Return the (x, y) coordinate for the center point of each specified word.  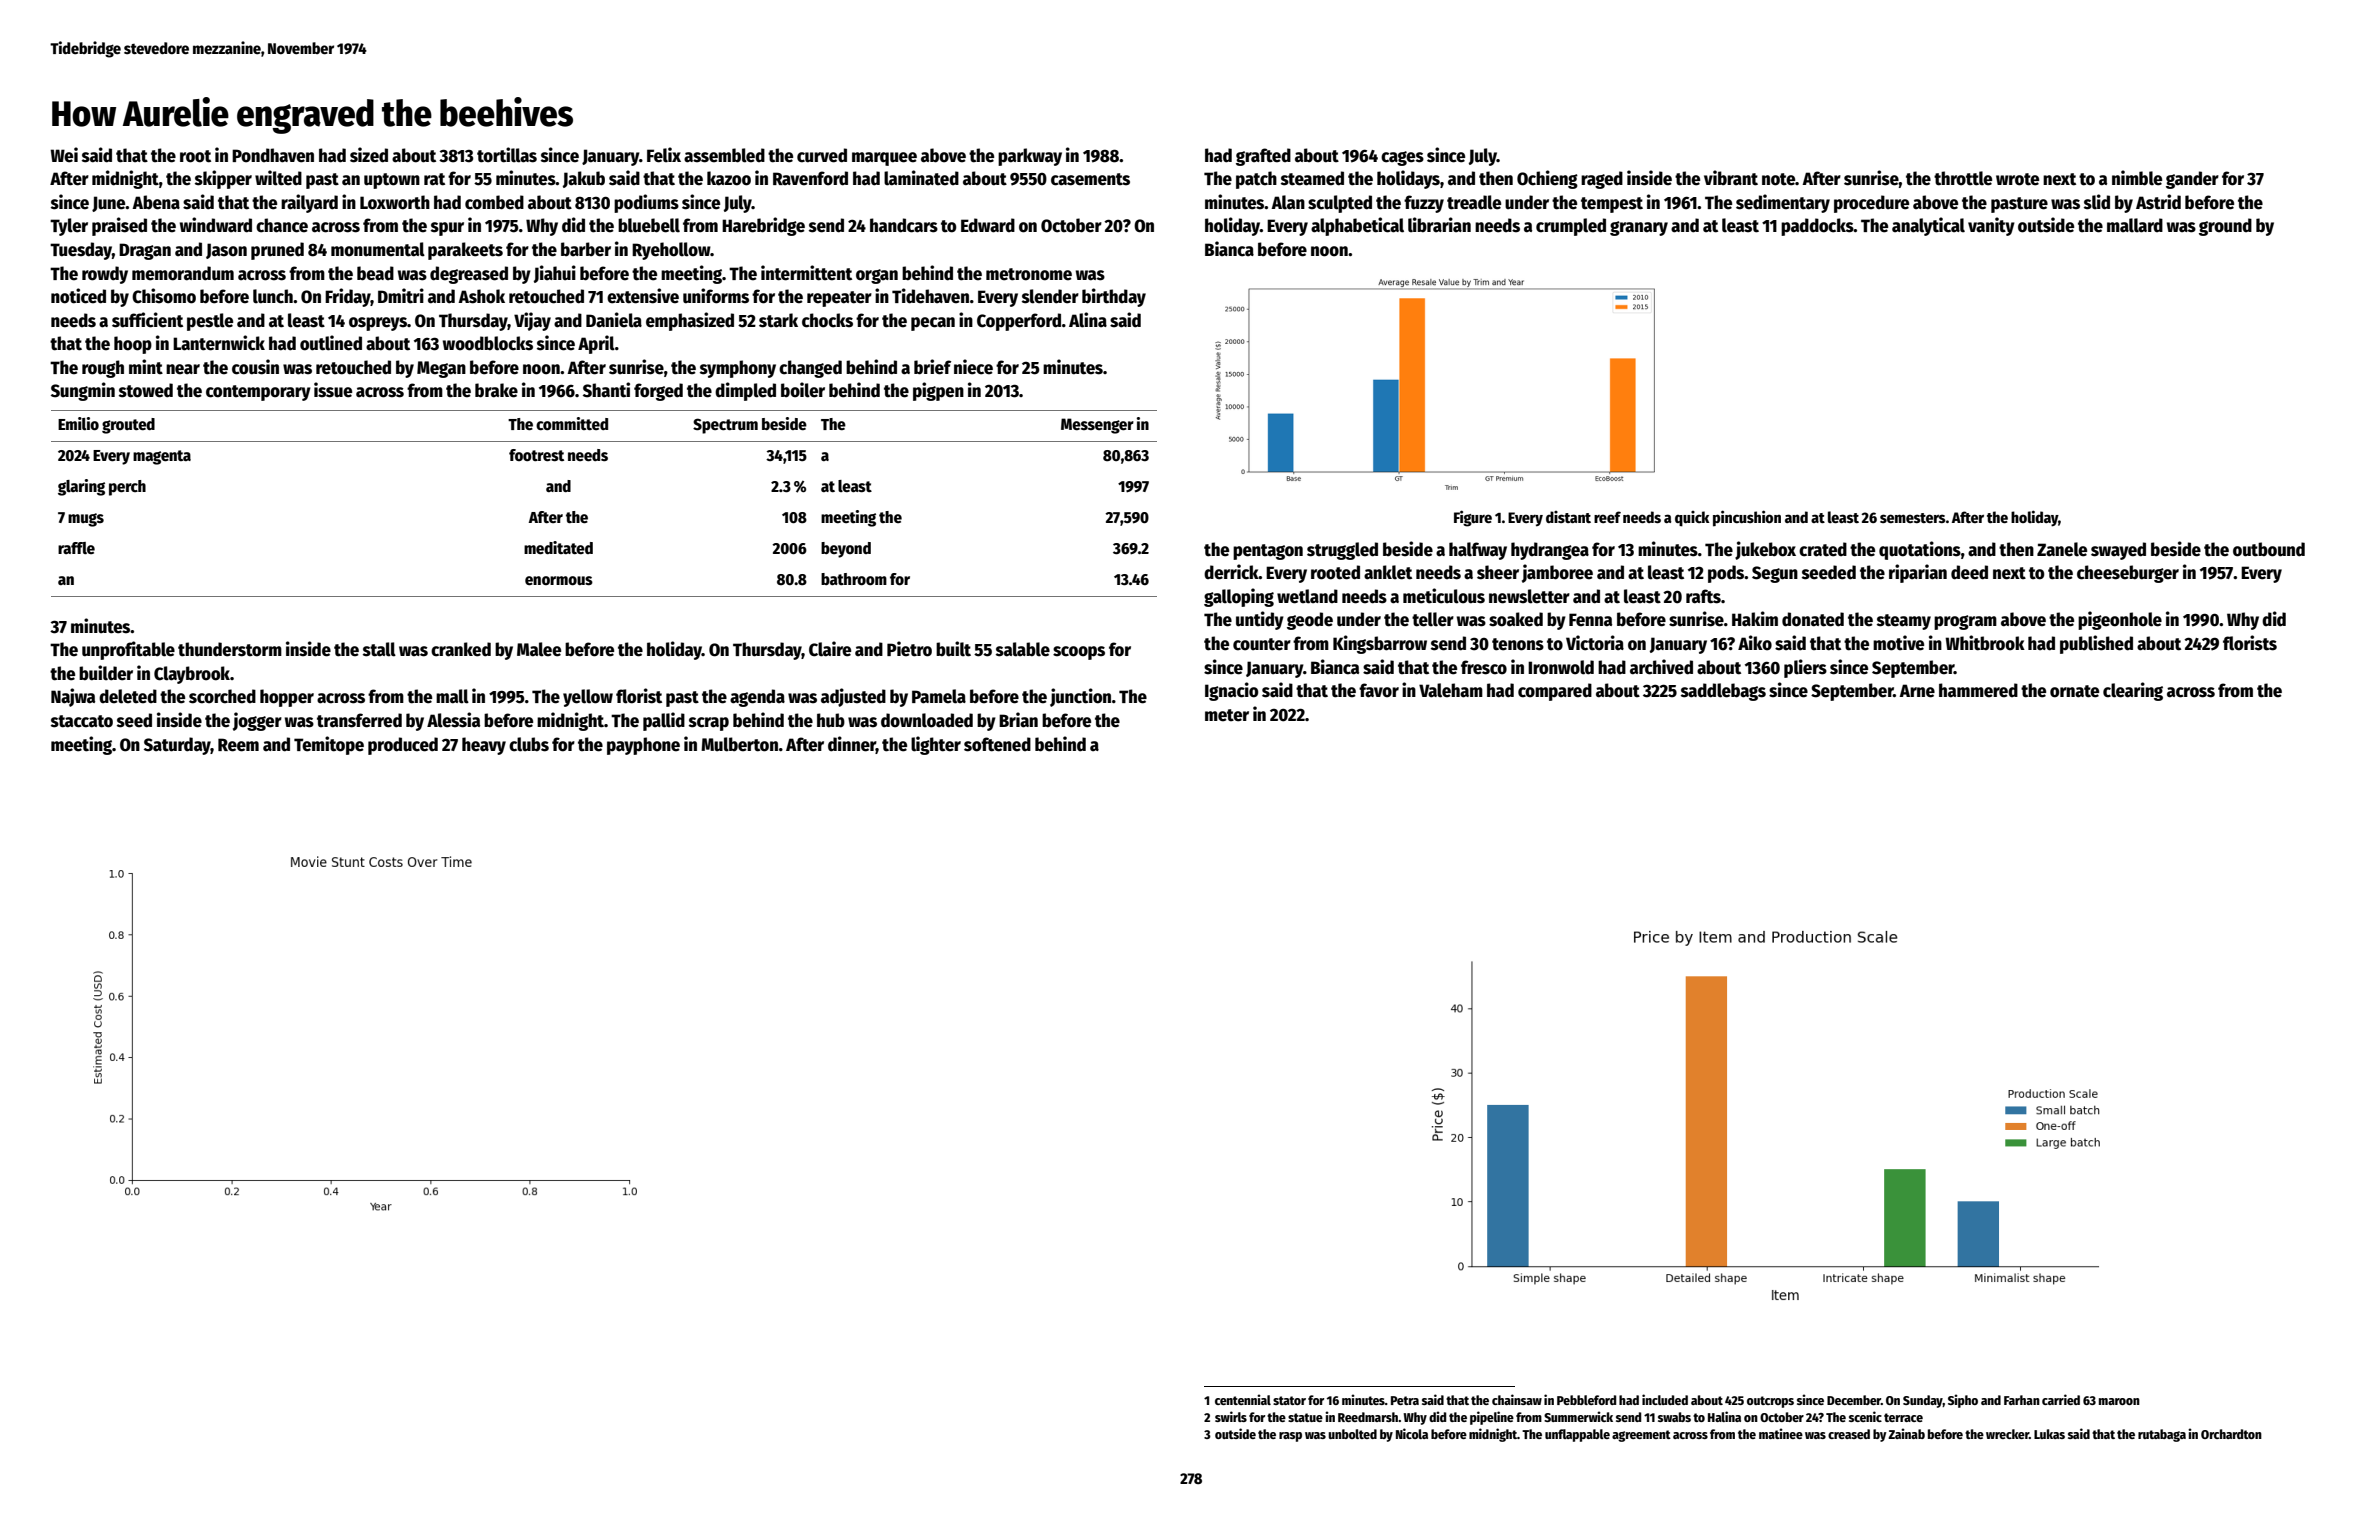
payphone (643, 746)
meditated (558, 548)
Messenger (1097, 426)
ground (2225, 227)
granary (1639, 228)
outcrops (1770, 1402)
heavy (484, 746)
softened (997, 744)
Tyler (69, 227)
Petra (1405, 1400)
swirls (1231, 1416)
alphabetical (1357, 226)
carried (2061, 1399)
